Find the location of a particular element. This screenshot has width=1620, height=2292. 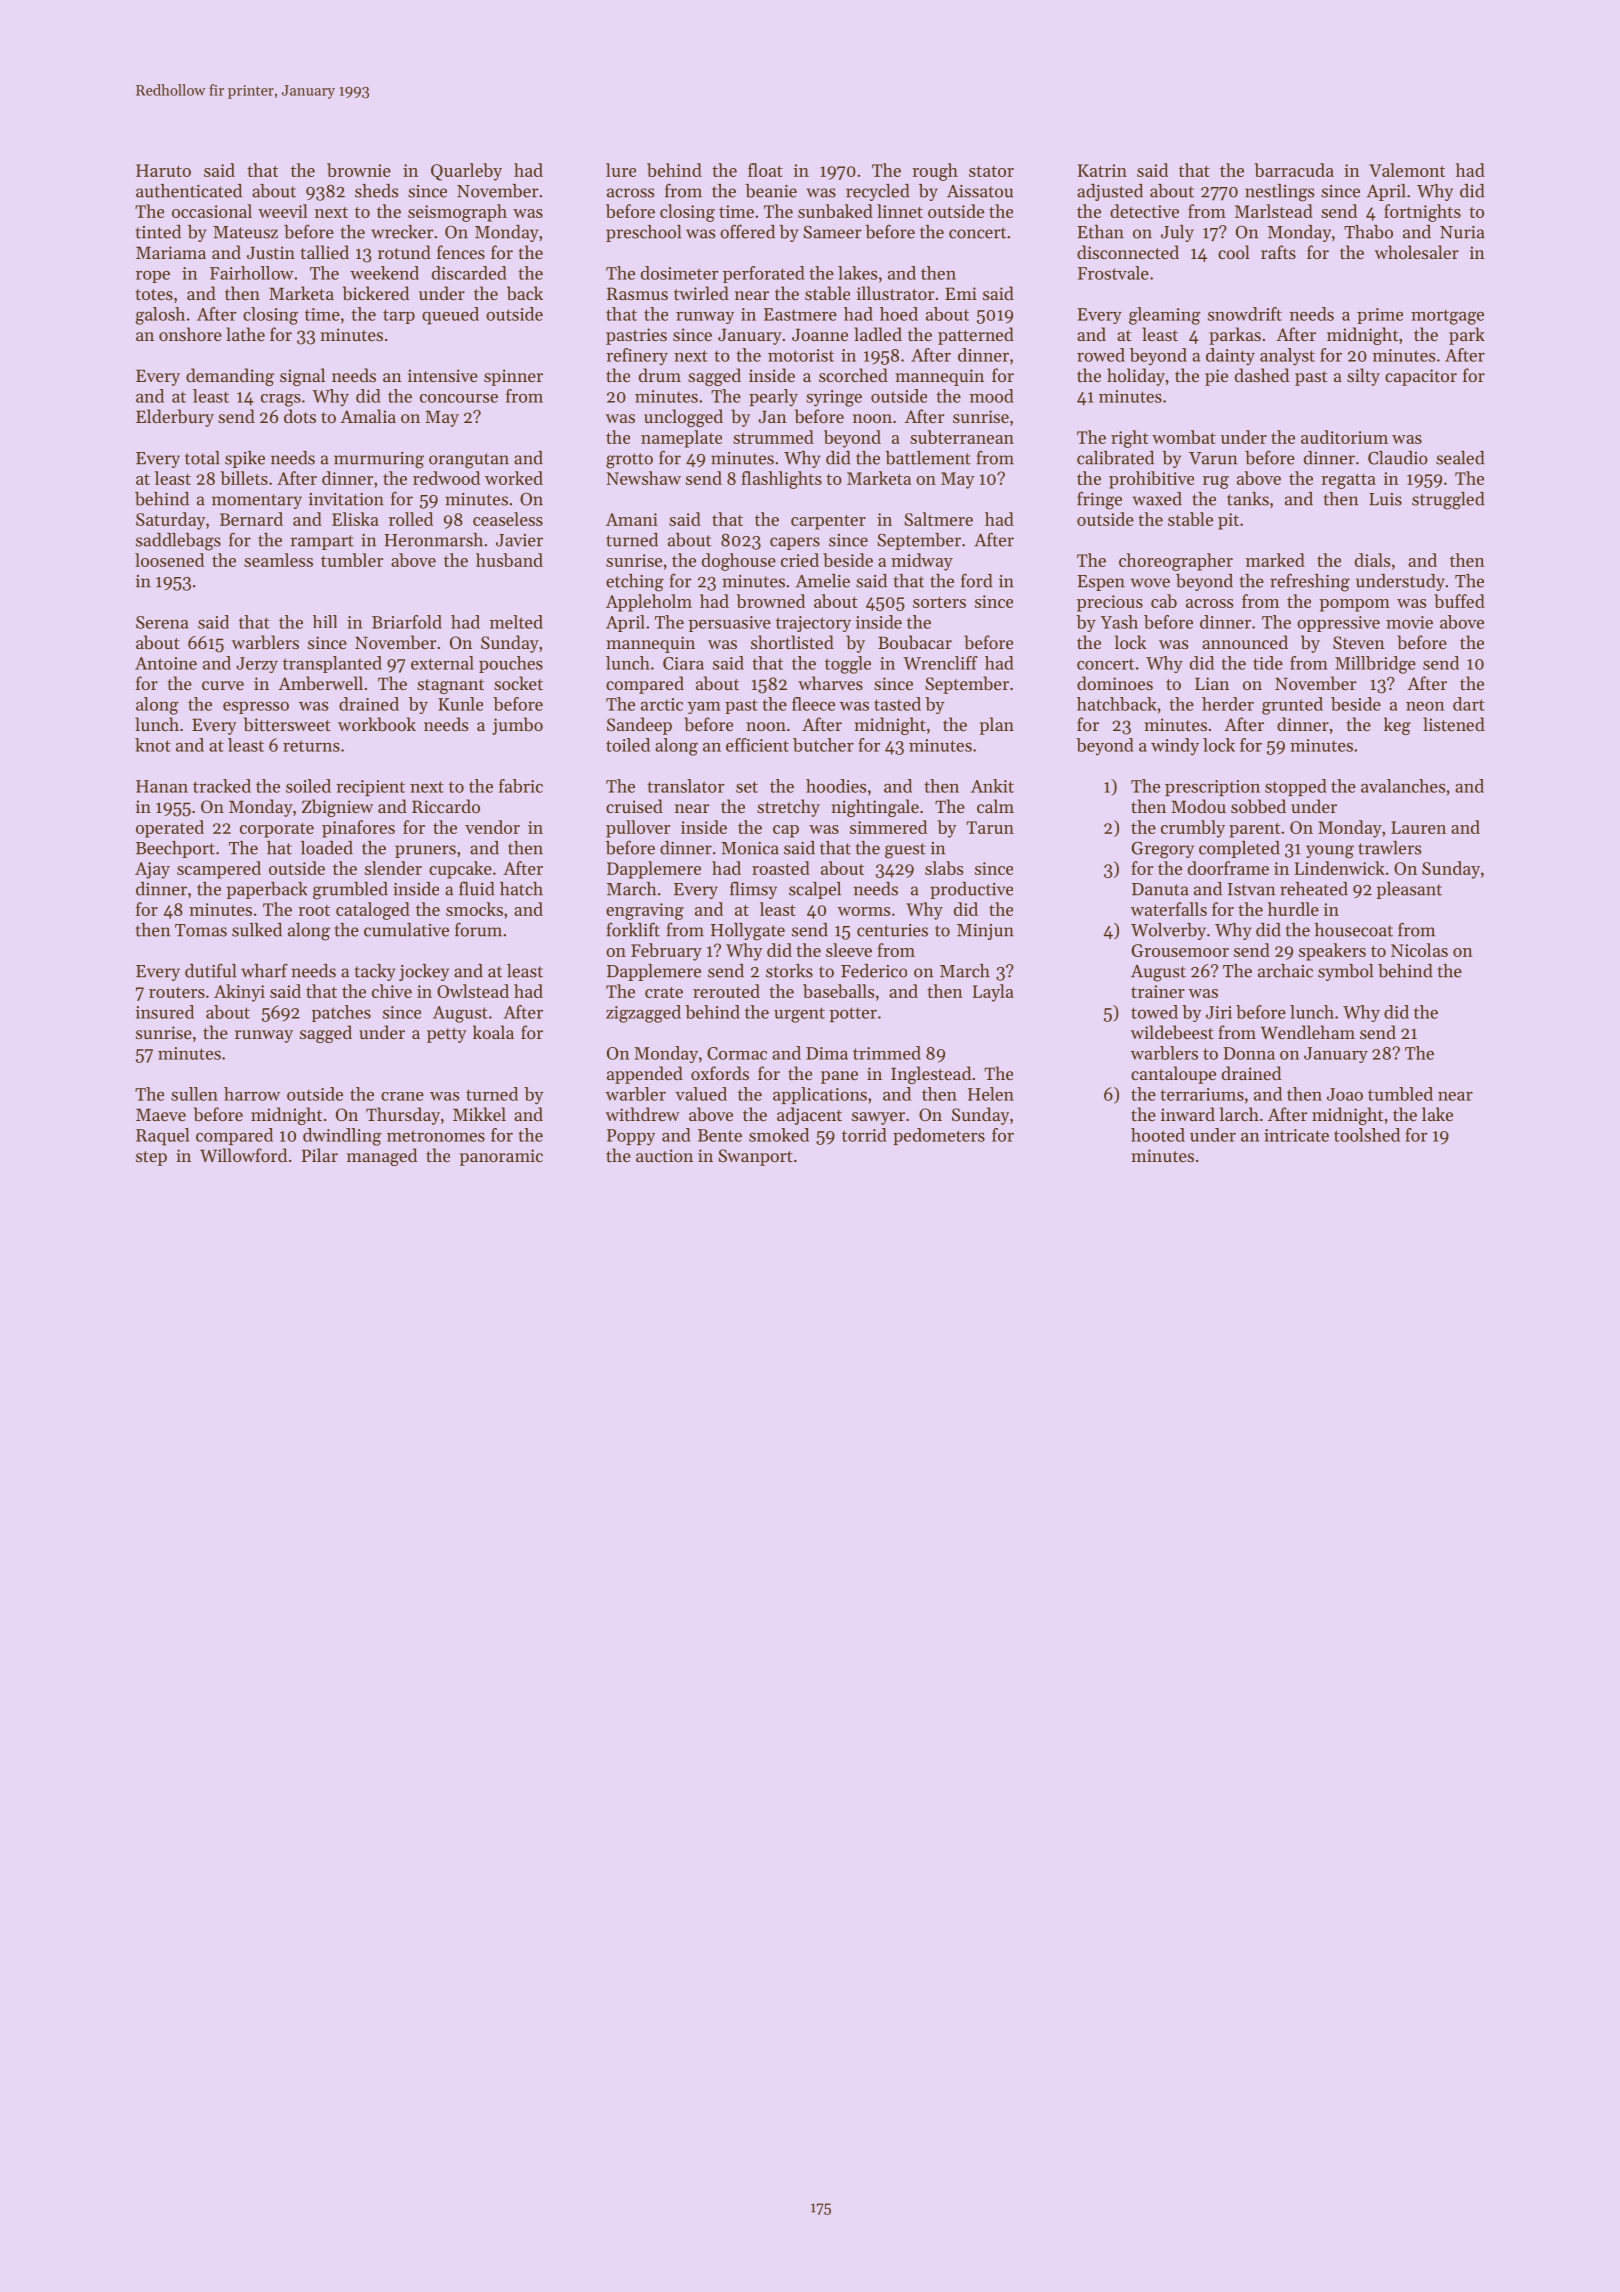

refinery is located at coordinates (637, 357).
